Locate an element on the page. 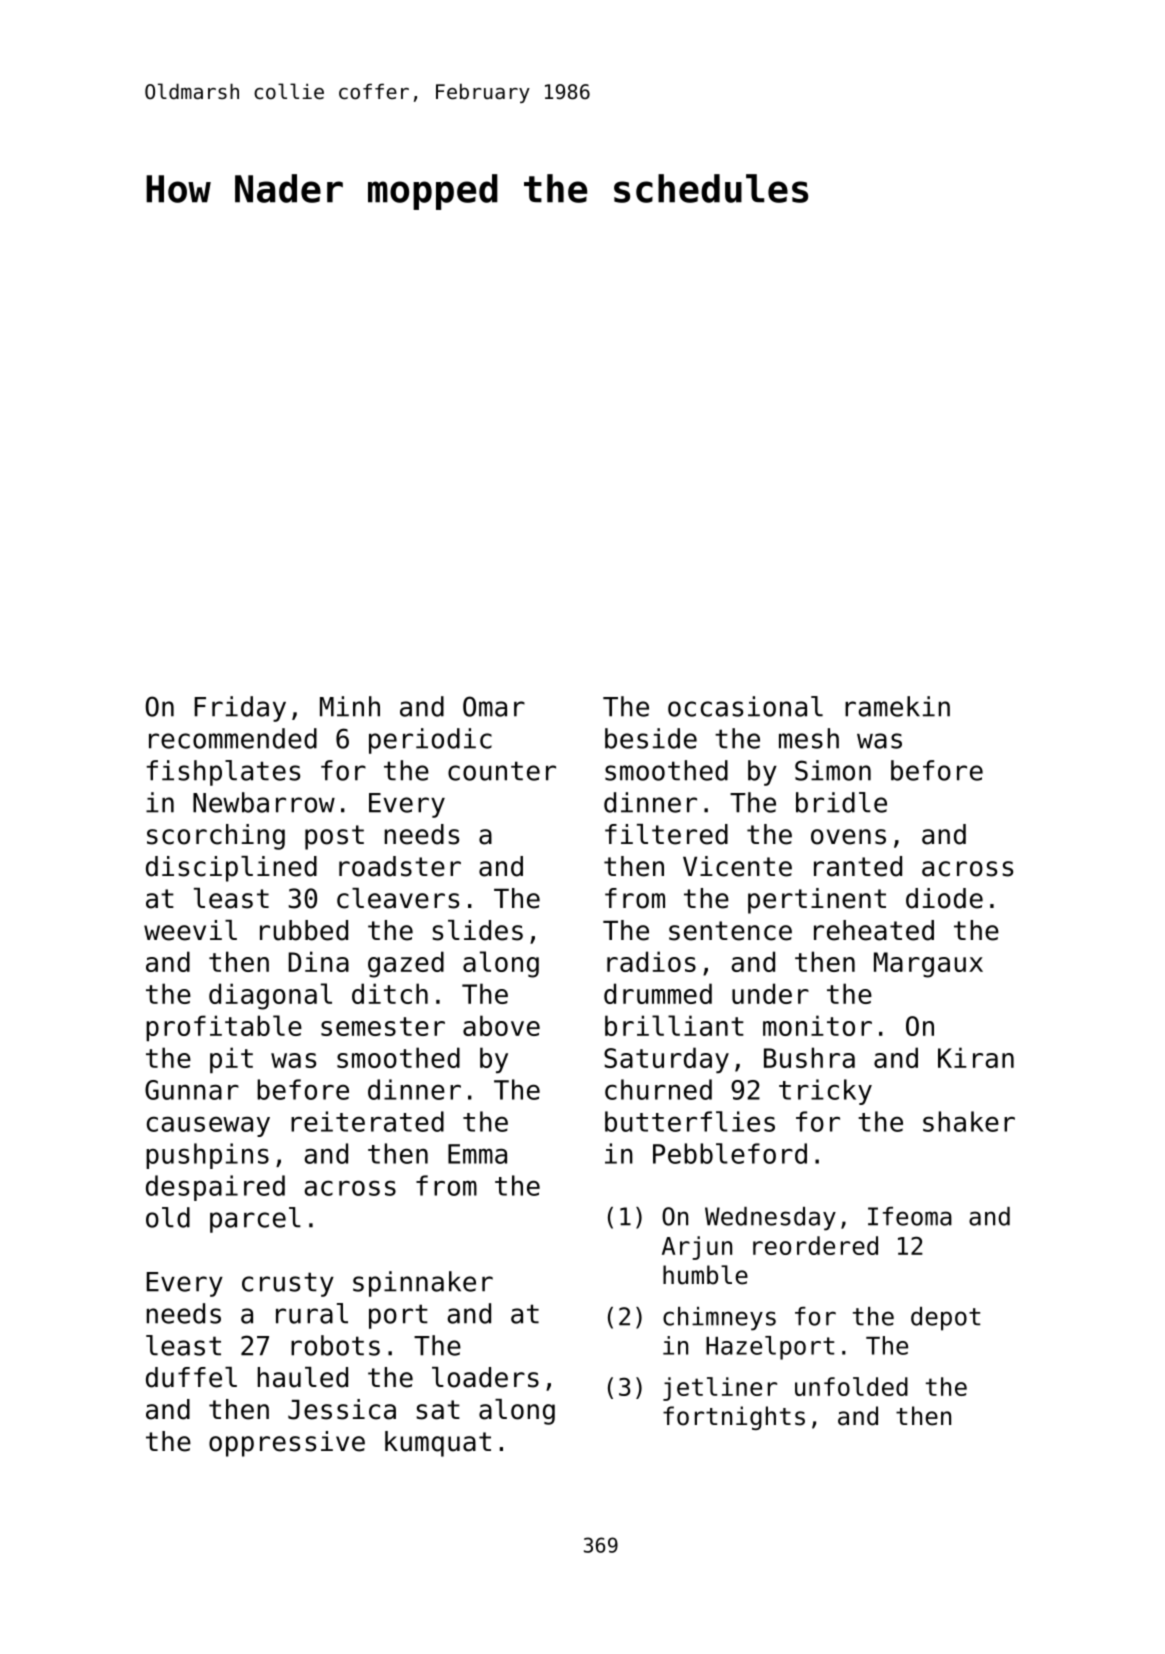 This image has height=1654, width=1165. counter is located at coordinates (502, 771).
